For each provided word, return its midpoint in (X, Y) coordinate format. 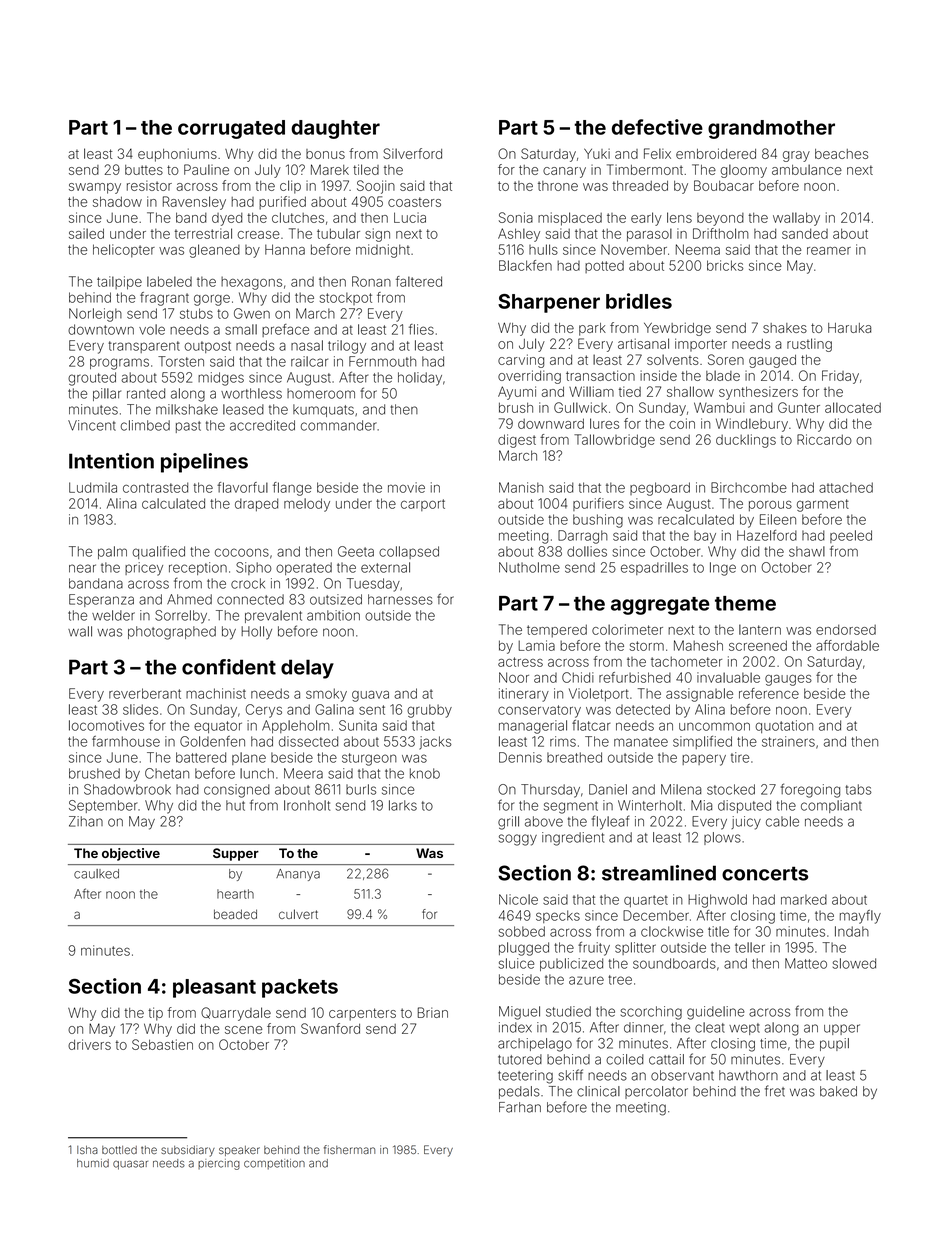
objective (131, 854)
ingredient (573, 839)
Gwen (252, 313)
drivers (89, 1044)
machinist (216, 693)
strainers (788, 741)
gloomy (744, 171)
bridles (639, 301)
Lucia (410, 217)
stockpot (346, 298)
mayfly (860, 917)
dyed (227, 219)
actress (520, 662)
